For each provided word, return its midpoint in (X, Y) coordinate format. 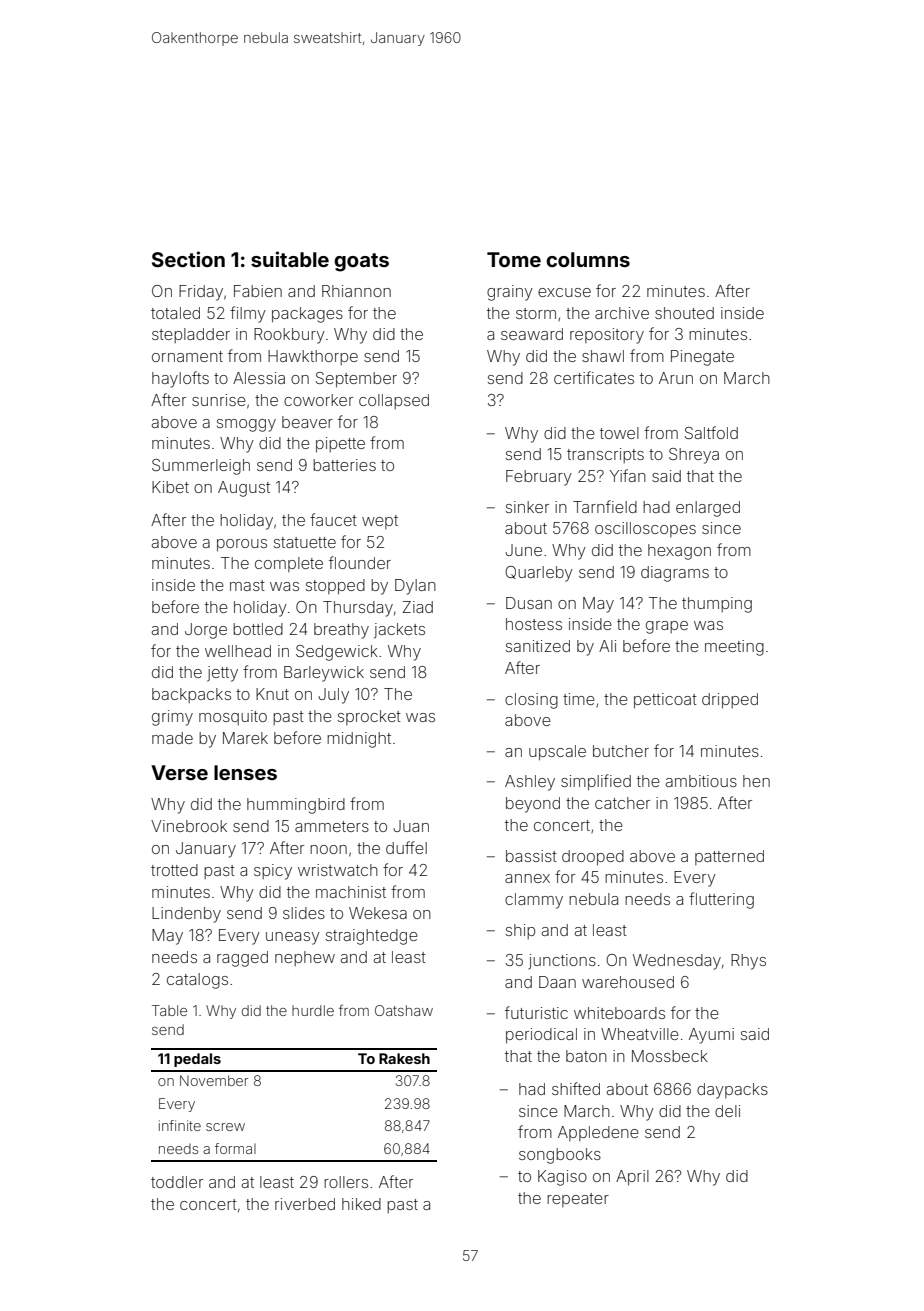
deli (727, 1111)
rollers (346, 1182)
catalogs (197, 981)
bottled (258, 629)
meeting (734, 648)
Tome (514, 259)
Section (188, 259)
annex (527, 878)
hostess (534, 624)
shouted (684, 313)
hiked (361, 1204)
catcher (622, 803)
